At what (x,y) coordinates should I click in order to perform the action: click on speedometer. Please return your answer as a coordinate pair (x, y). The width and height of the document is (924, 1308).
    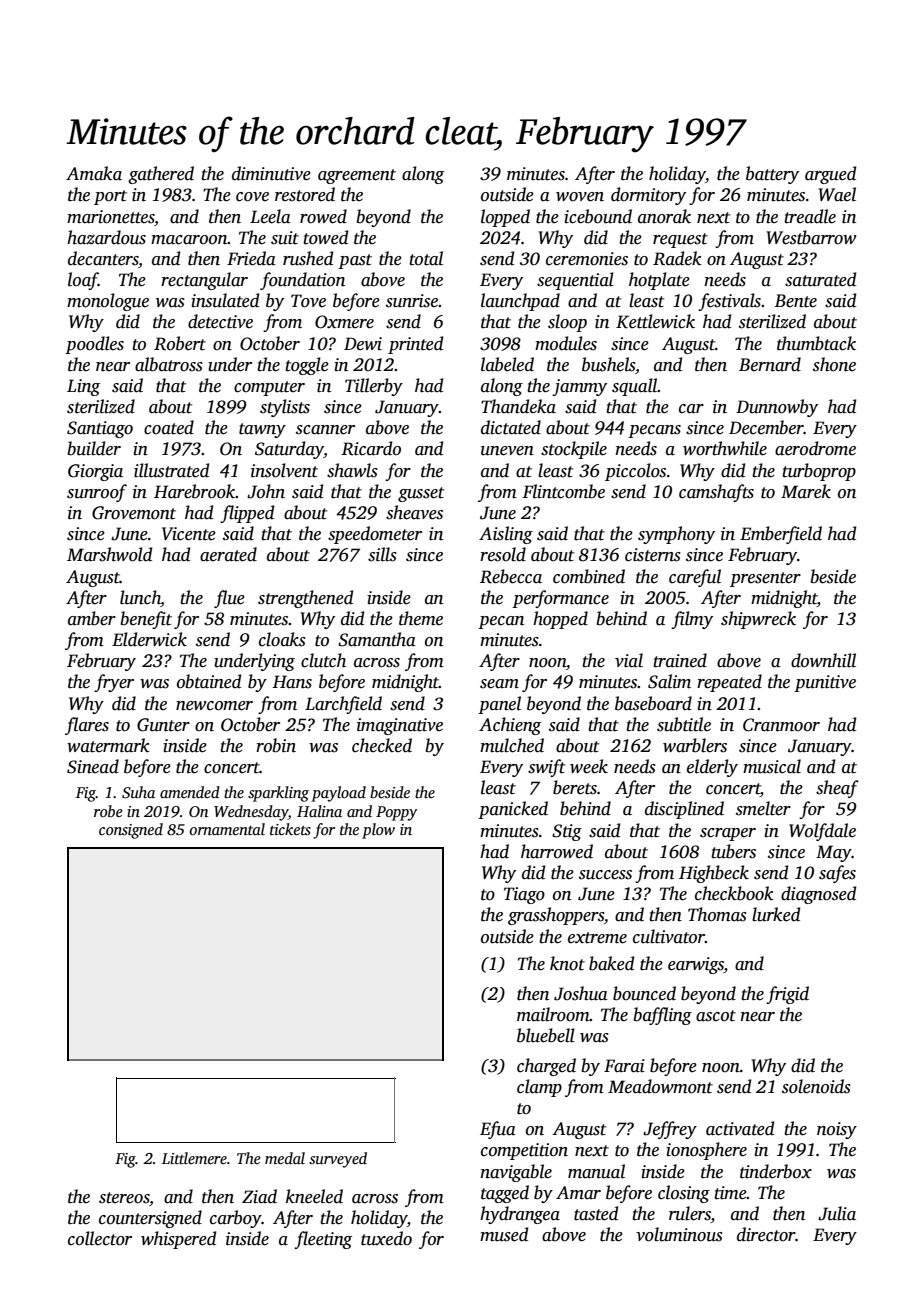
    Looking at the image, I should click on (375, 535).
